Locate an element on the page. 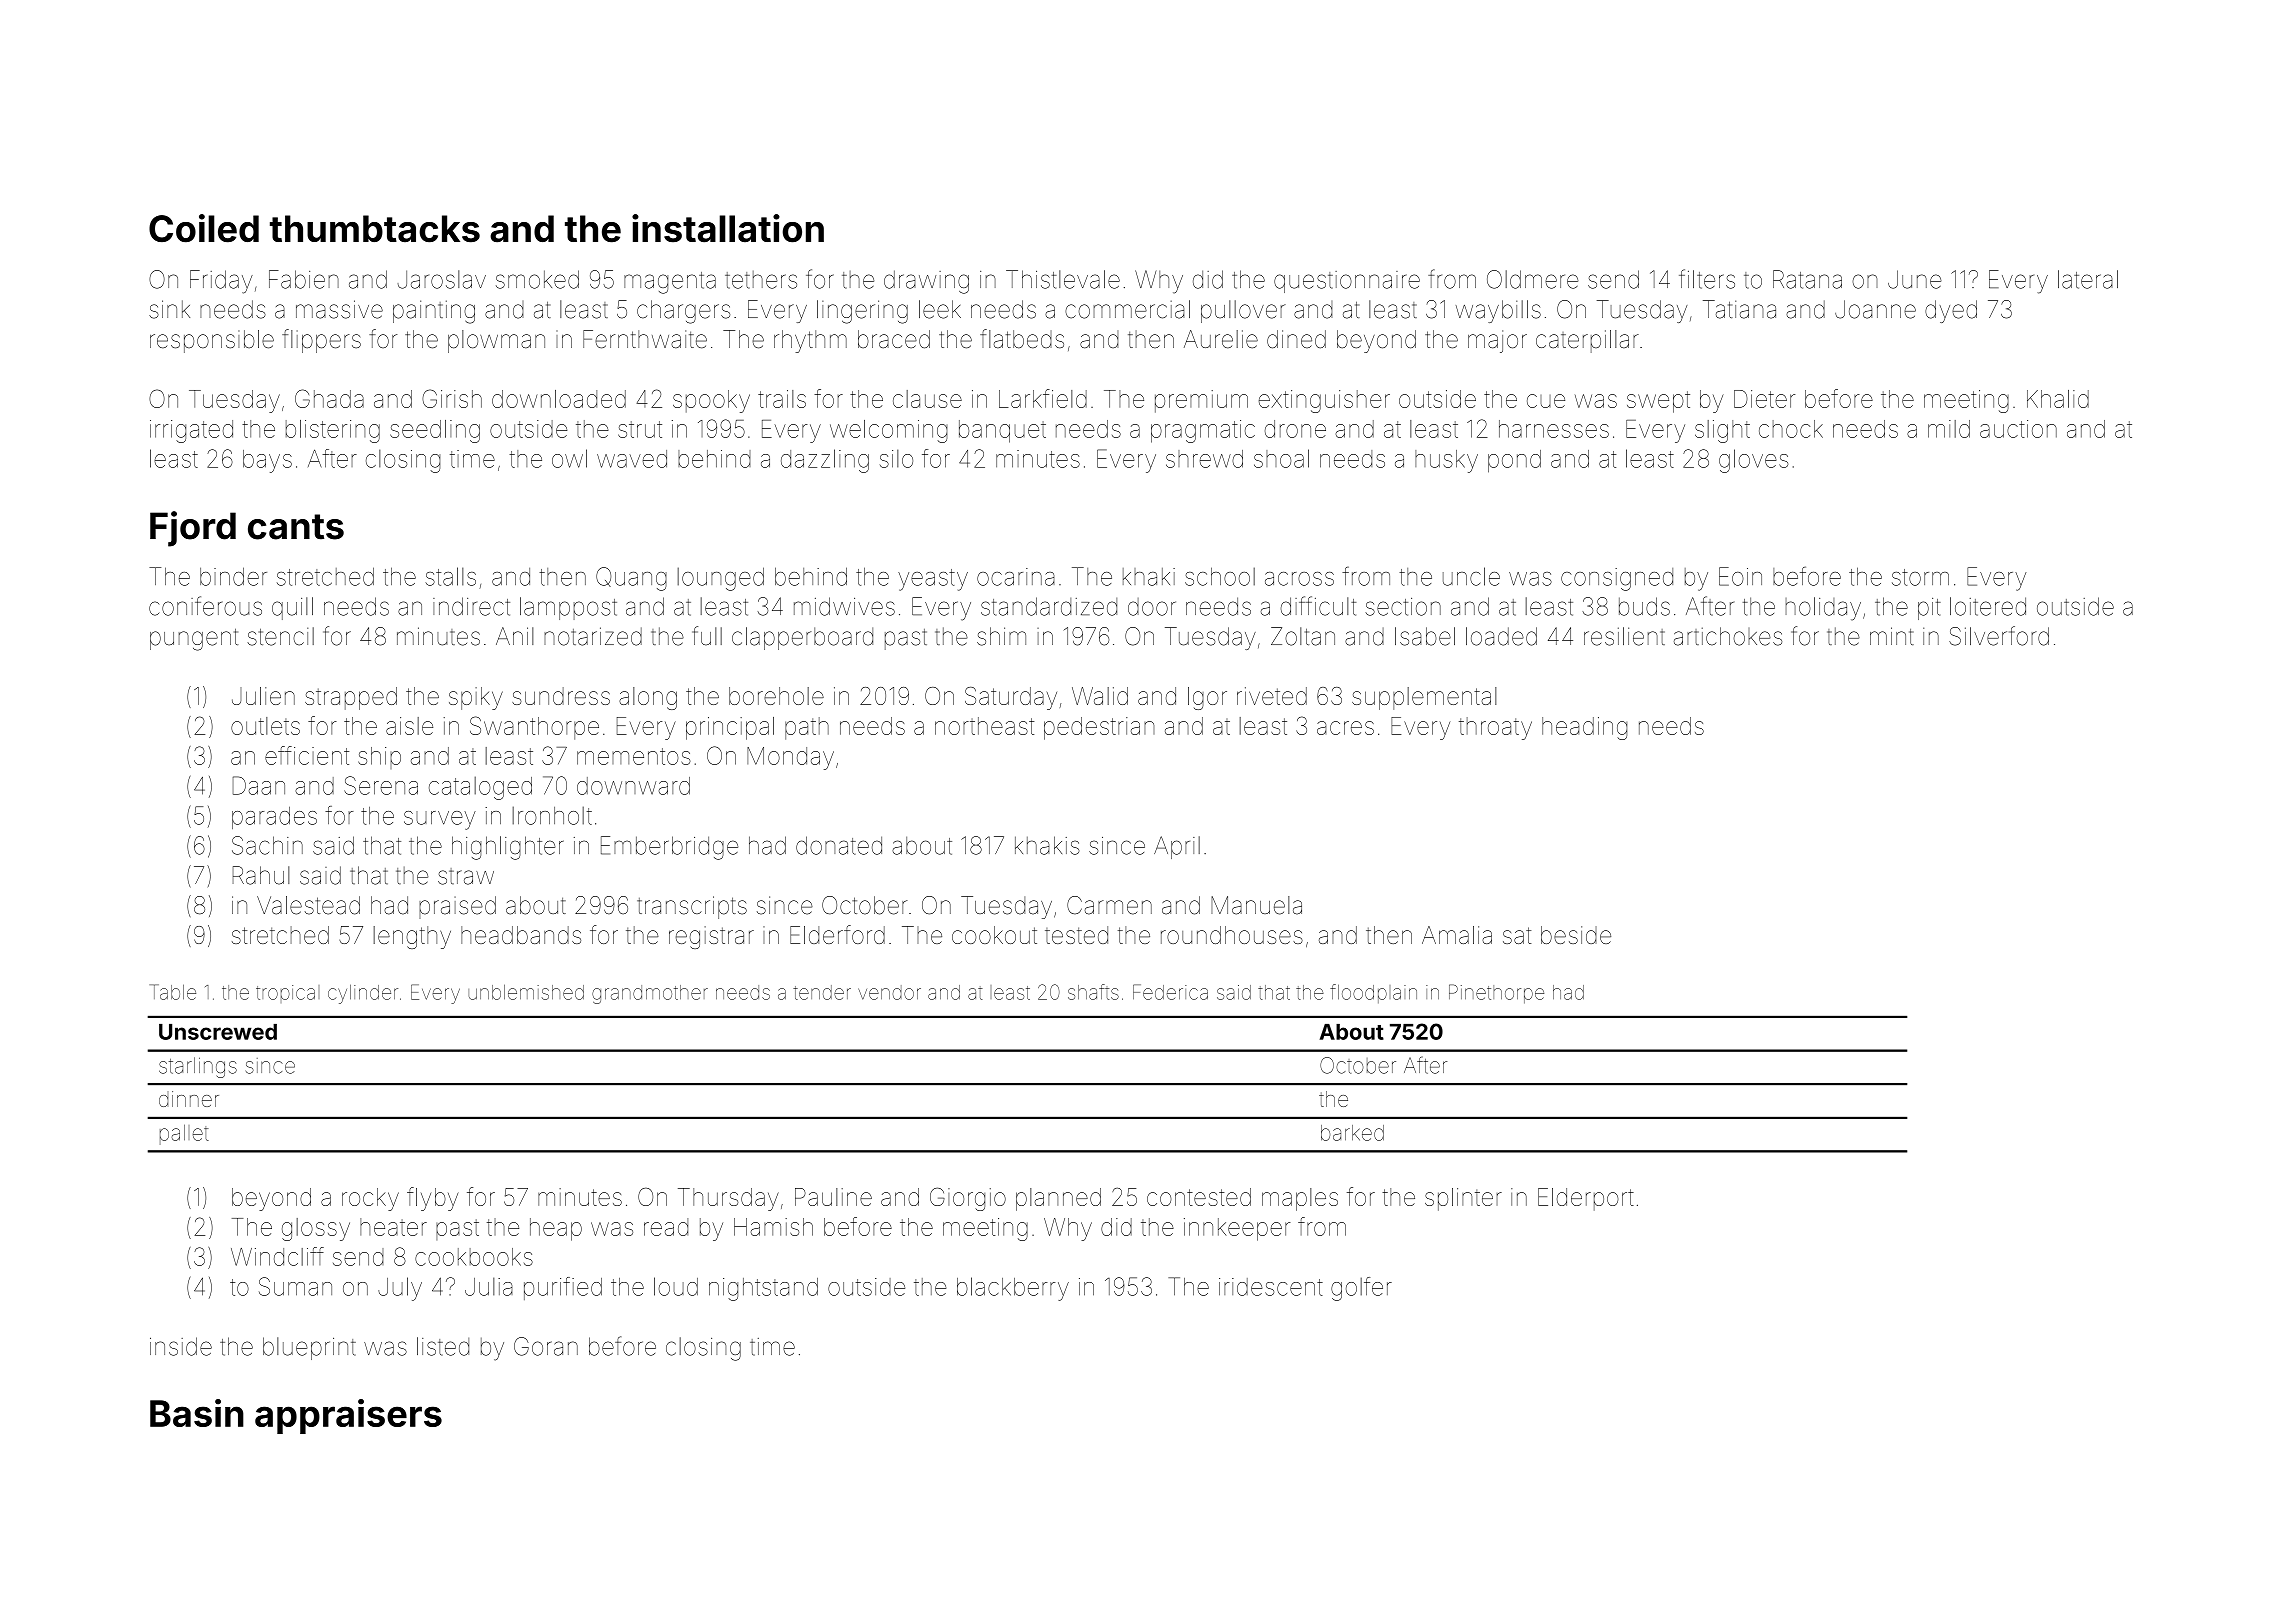 The height and width of the document is (1620, 2292). Elderport is located at coordinates (1586, 1199).
